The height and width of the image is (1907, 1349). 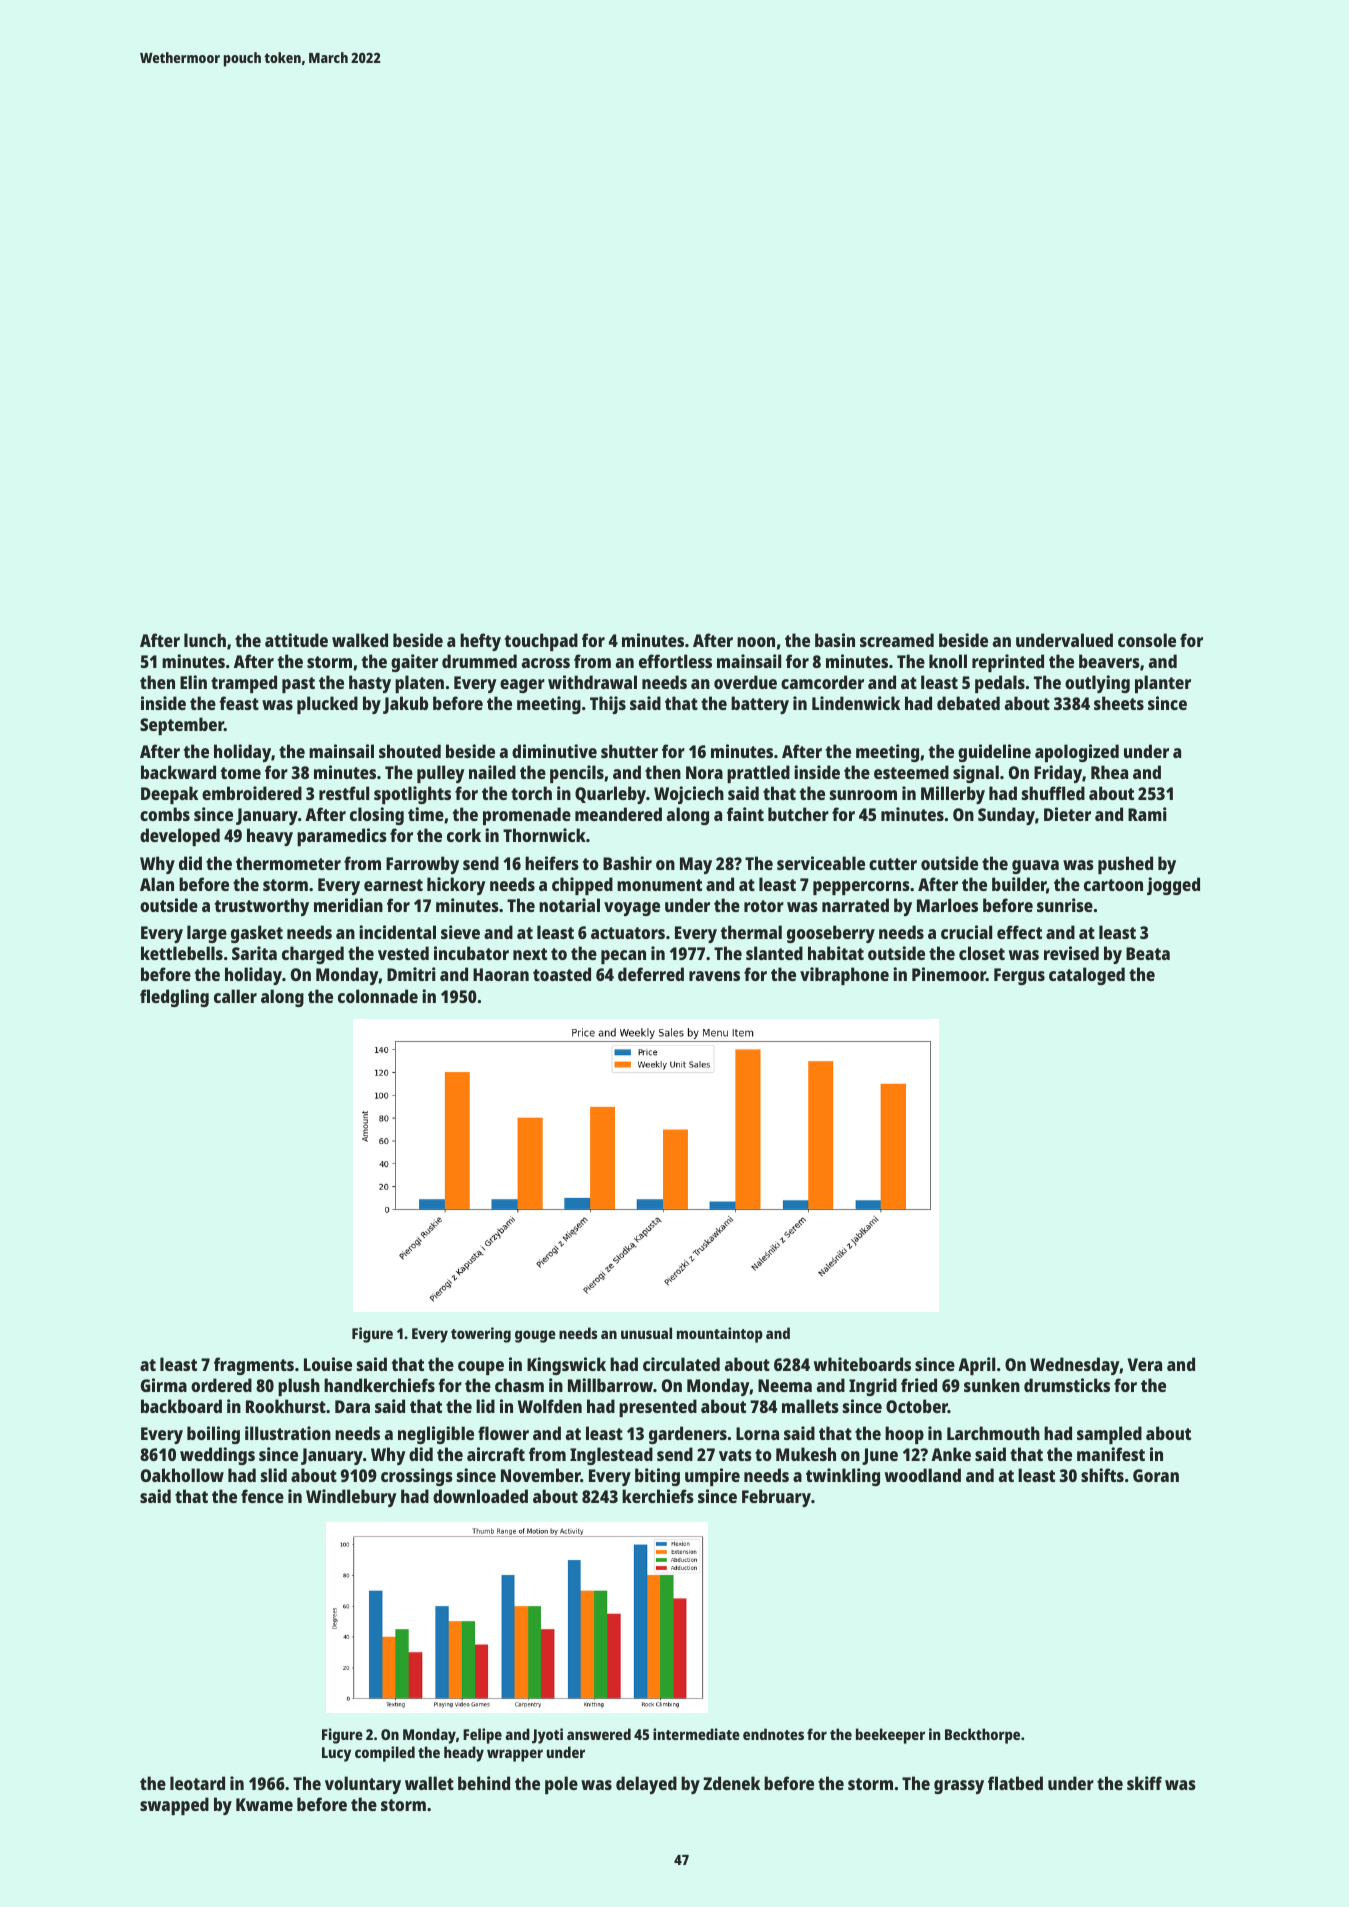 What do you see at coordinates (519, 1385) in the image?
I see `chasm` at bounding box center [519, 1385].
